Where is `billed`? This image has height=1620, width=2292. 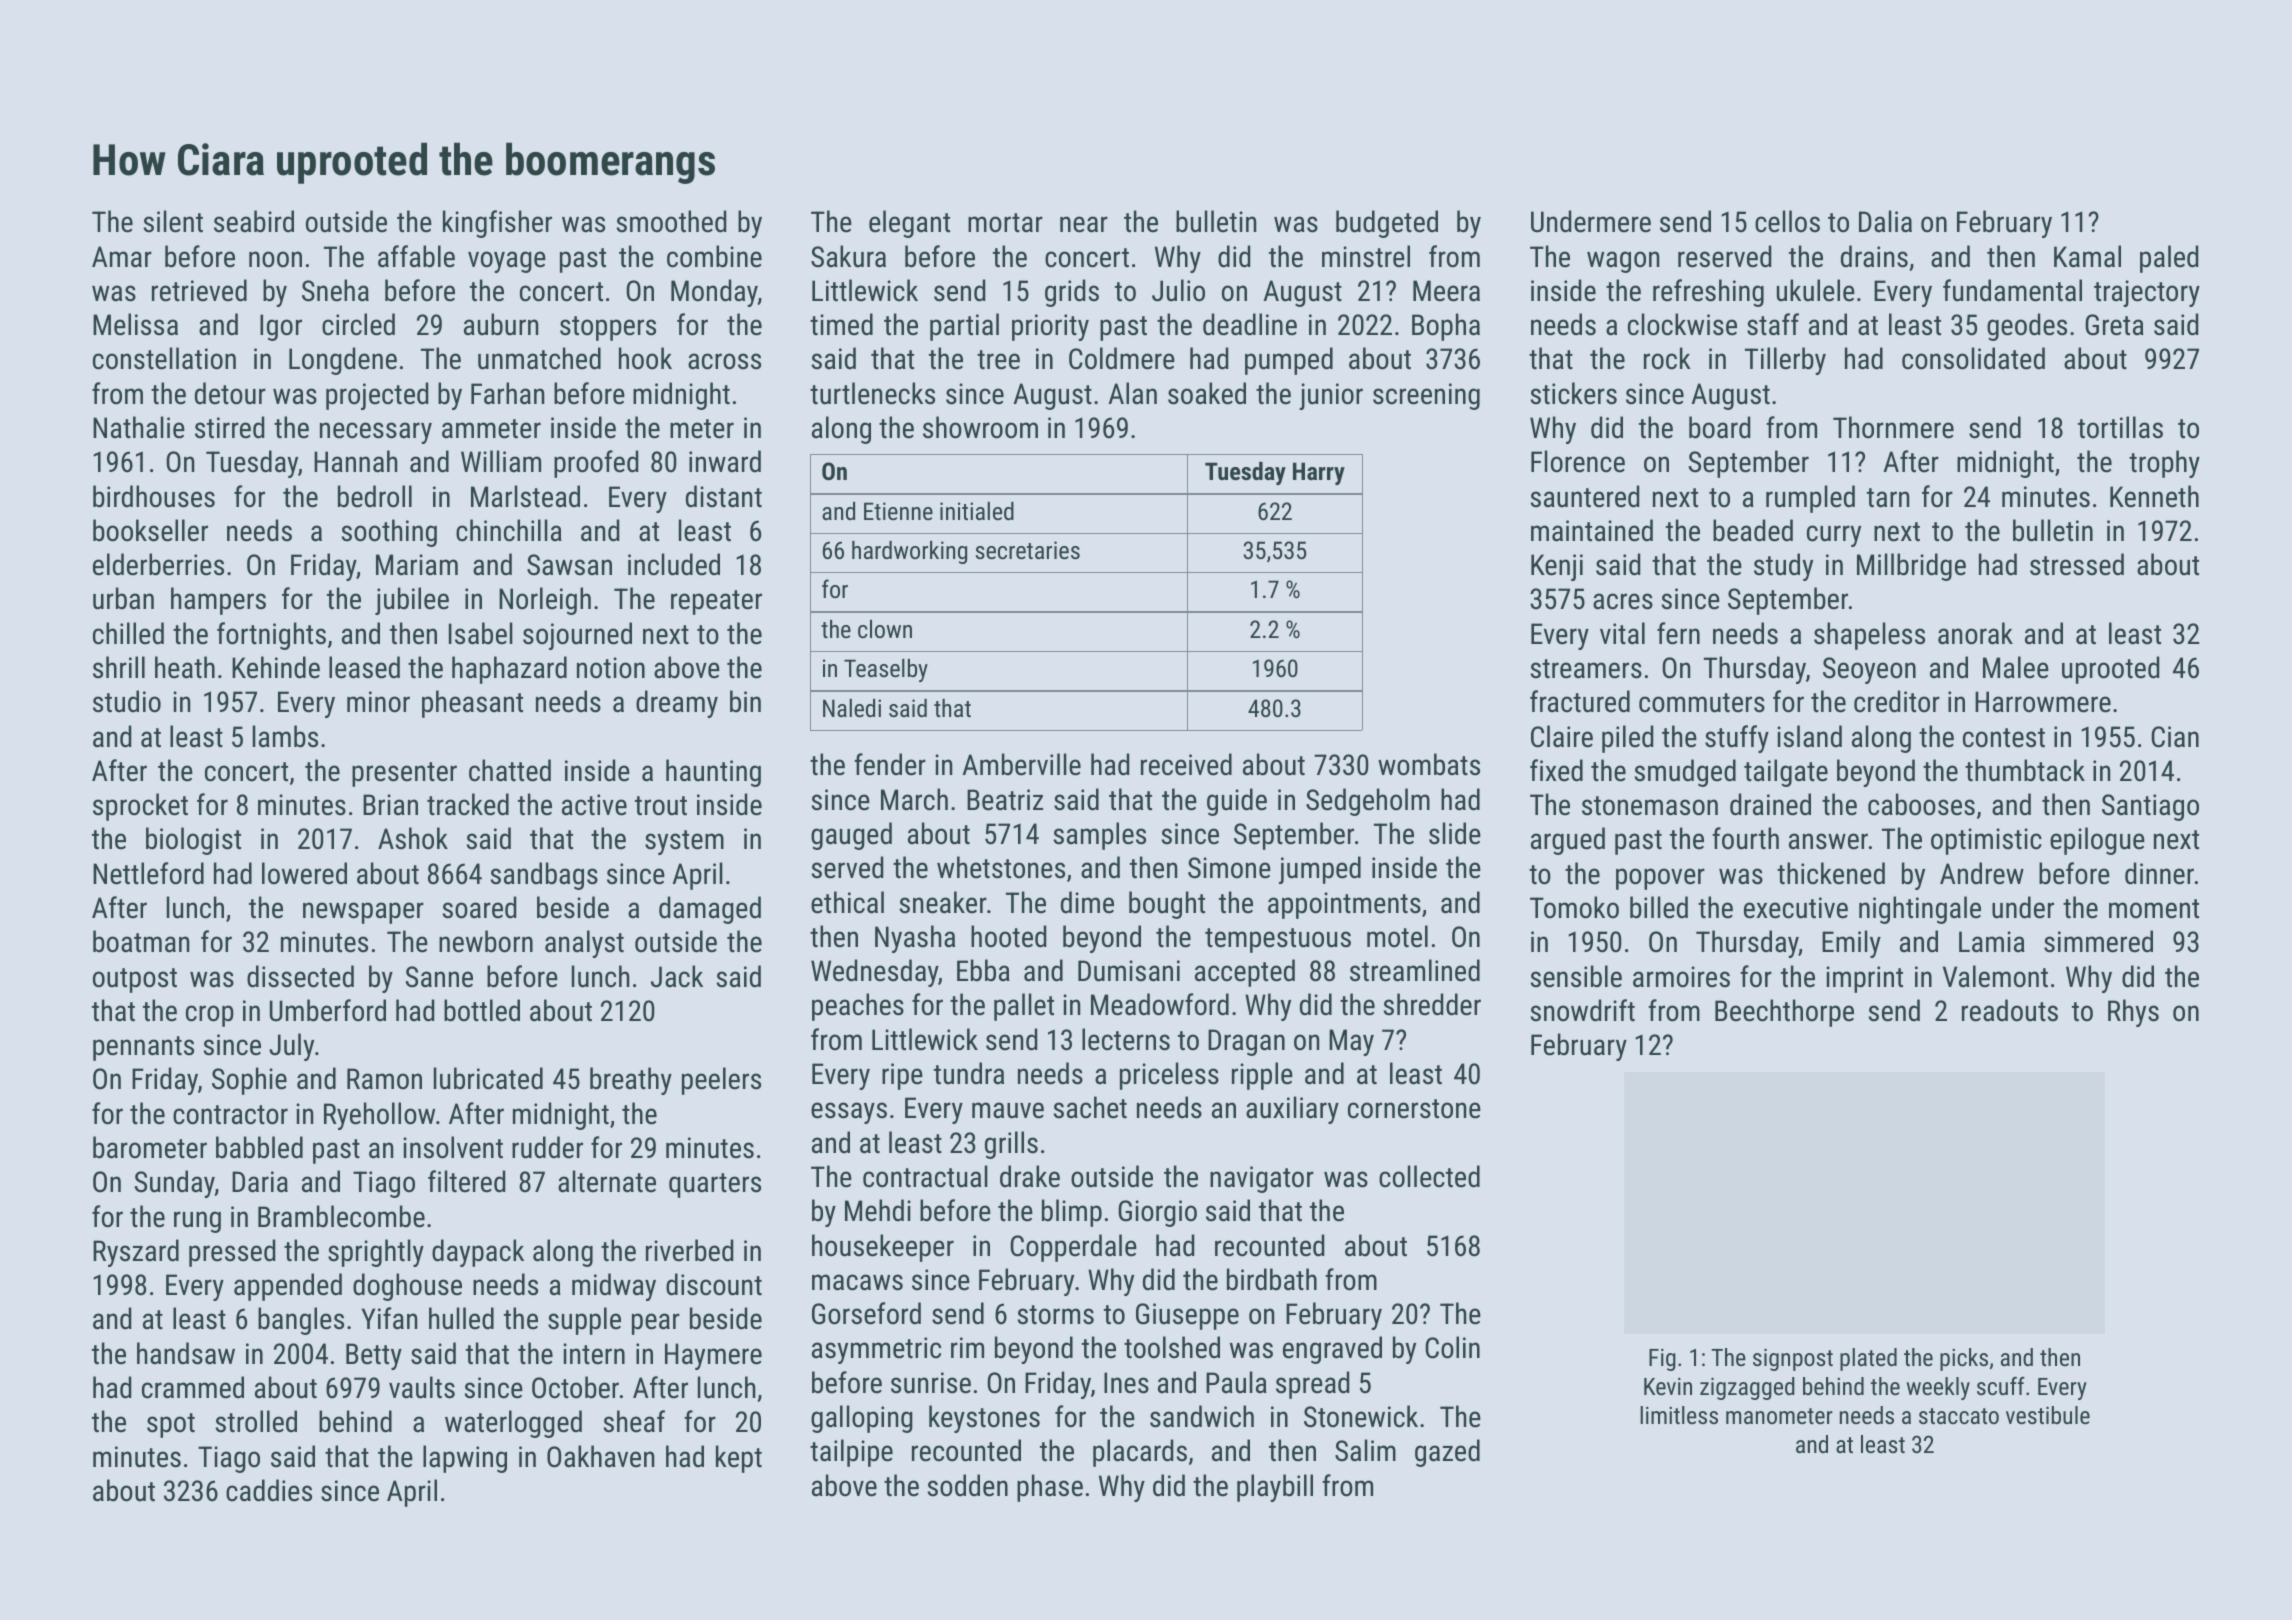 billed is located at coordinates (1659, 907).
